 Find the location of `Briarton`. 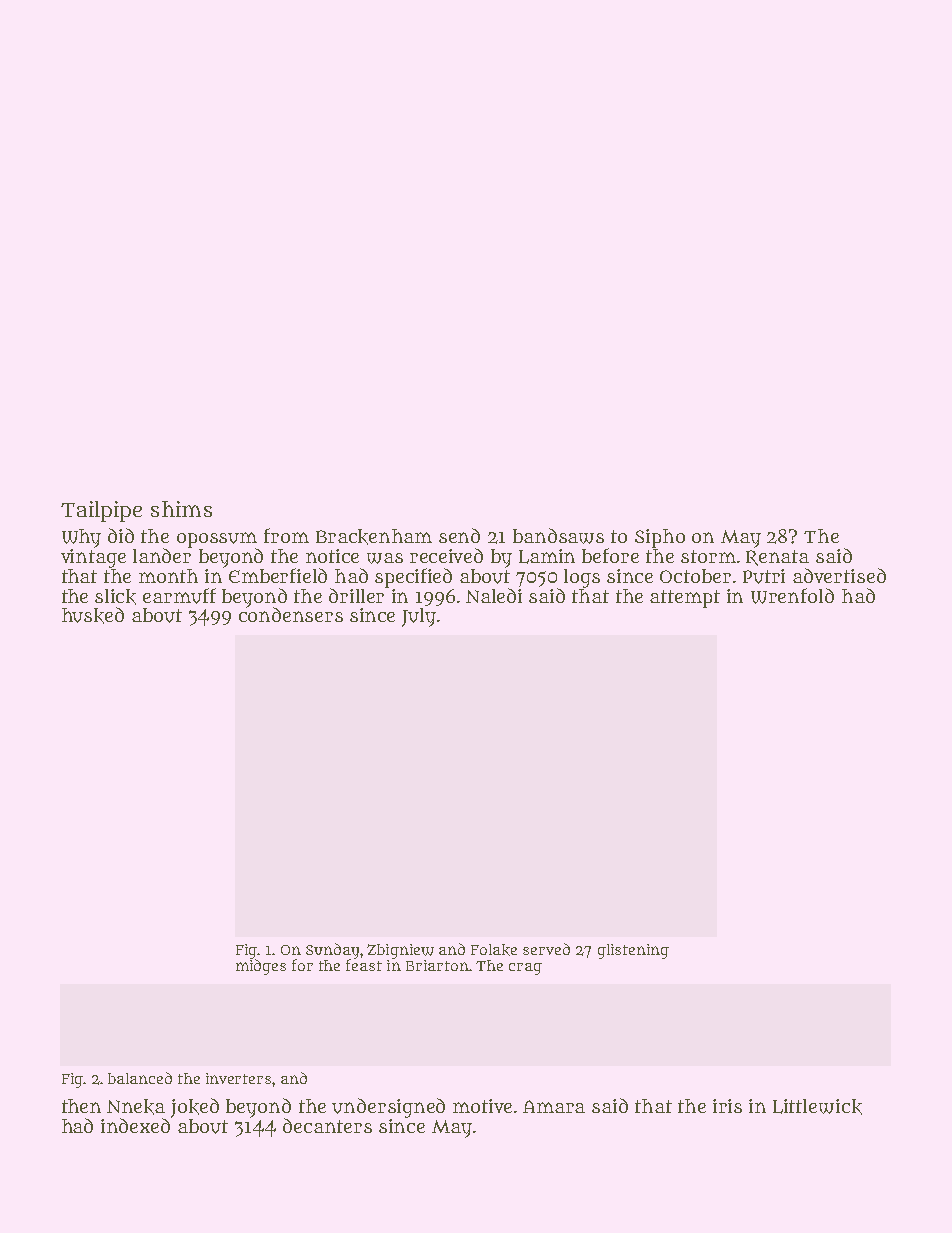

Briarton is located at coordinates (437, 965).
